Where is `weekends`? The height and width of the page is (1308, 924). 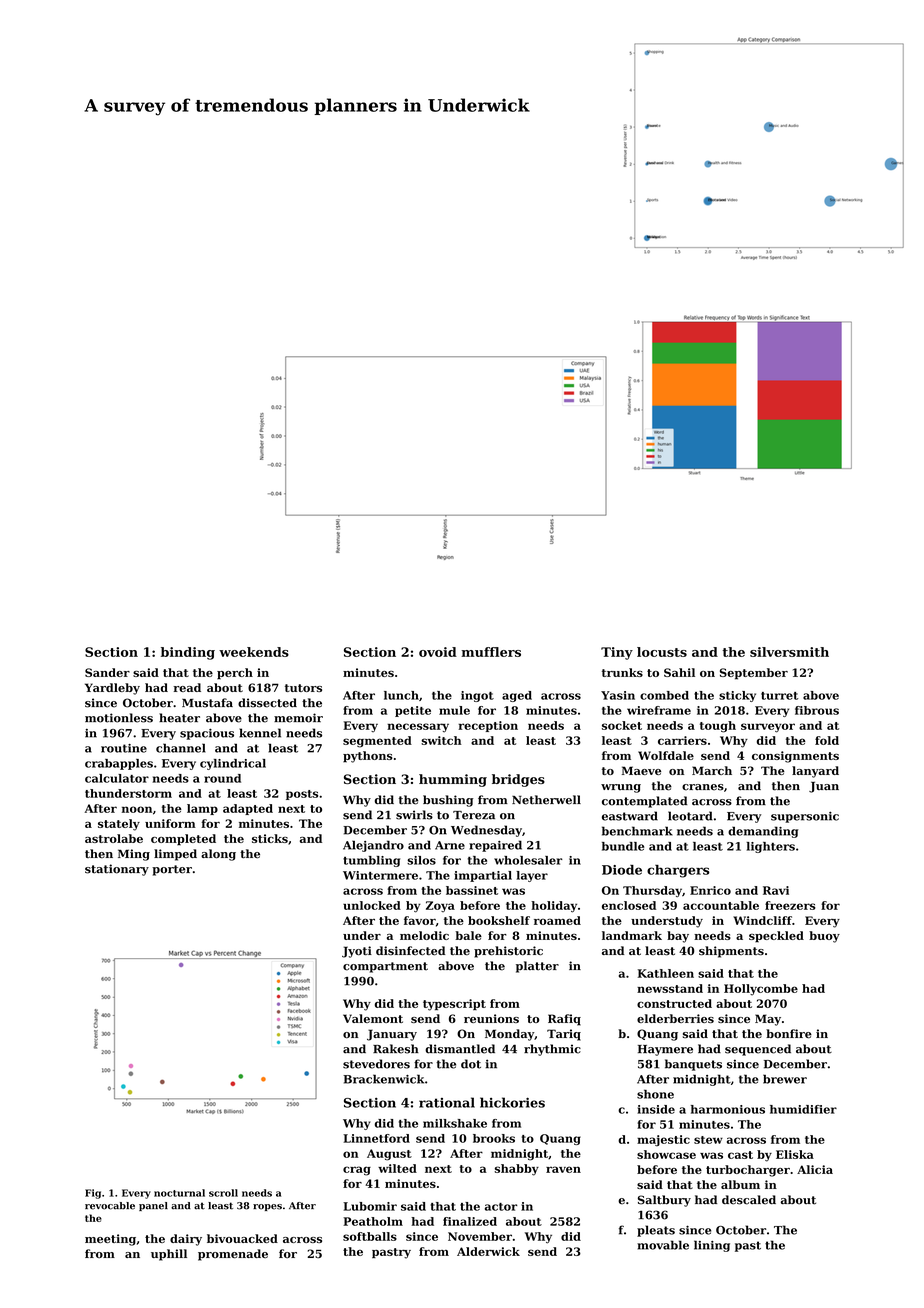
weekends is located at coordinates (254, 652).
